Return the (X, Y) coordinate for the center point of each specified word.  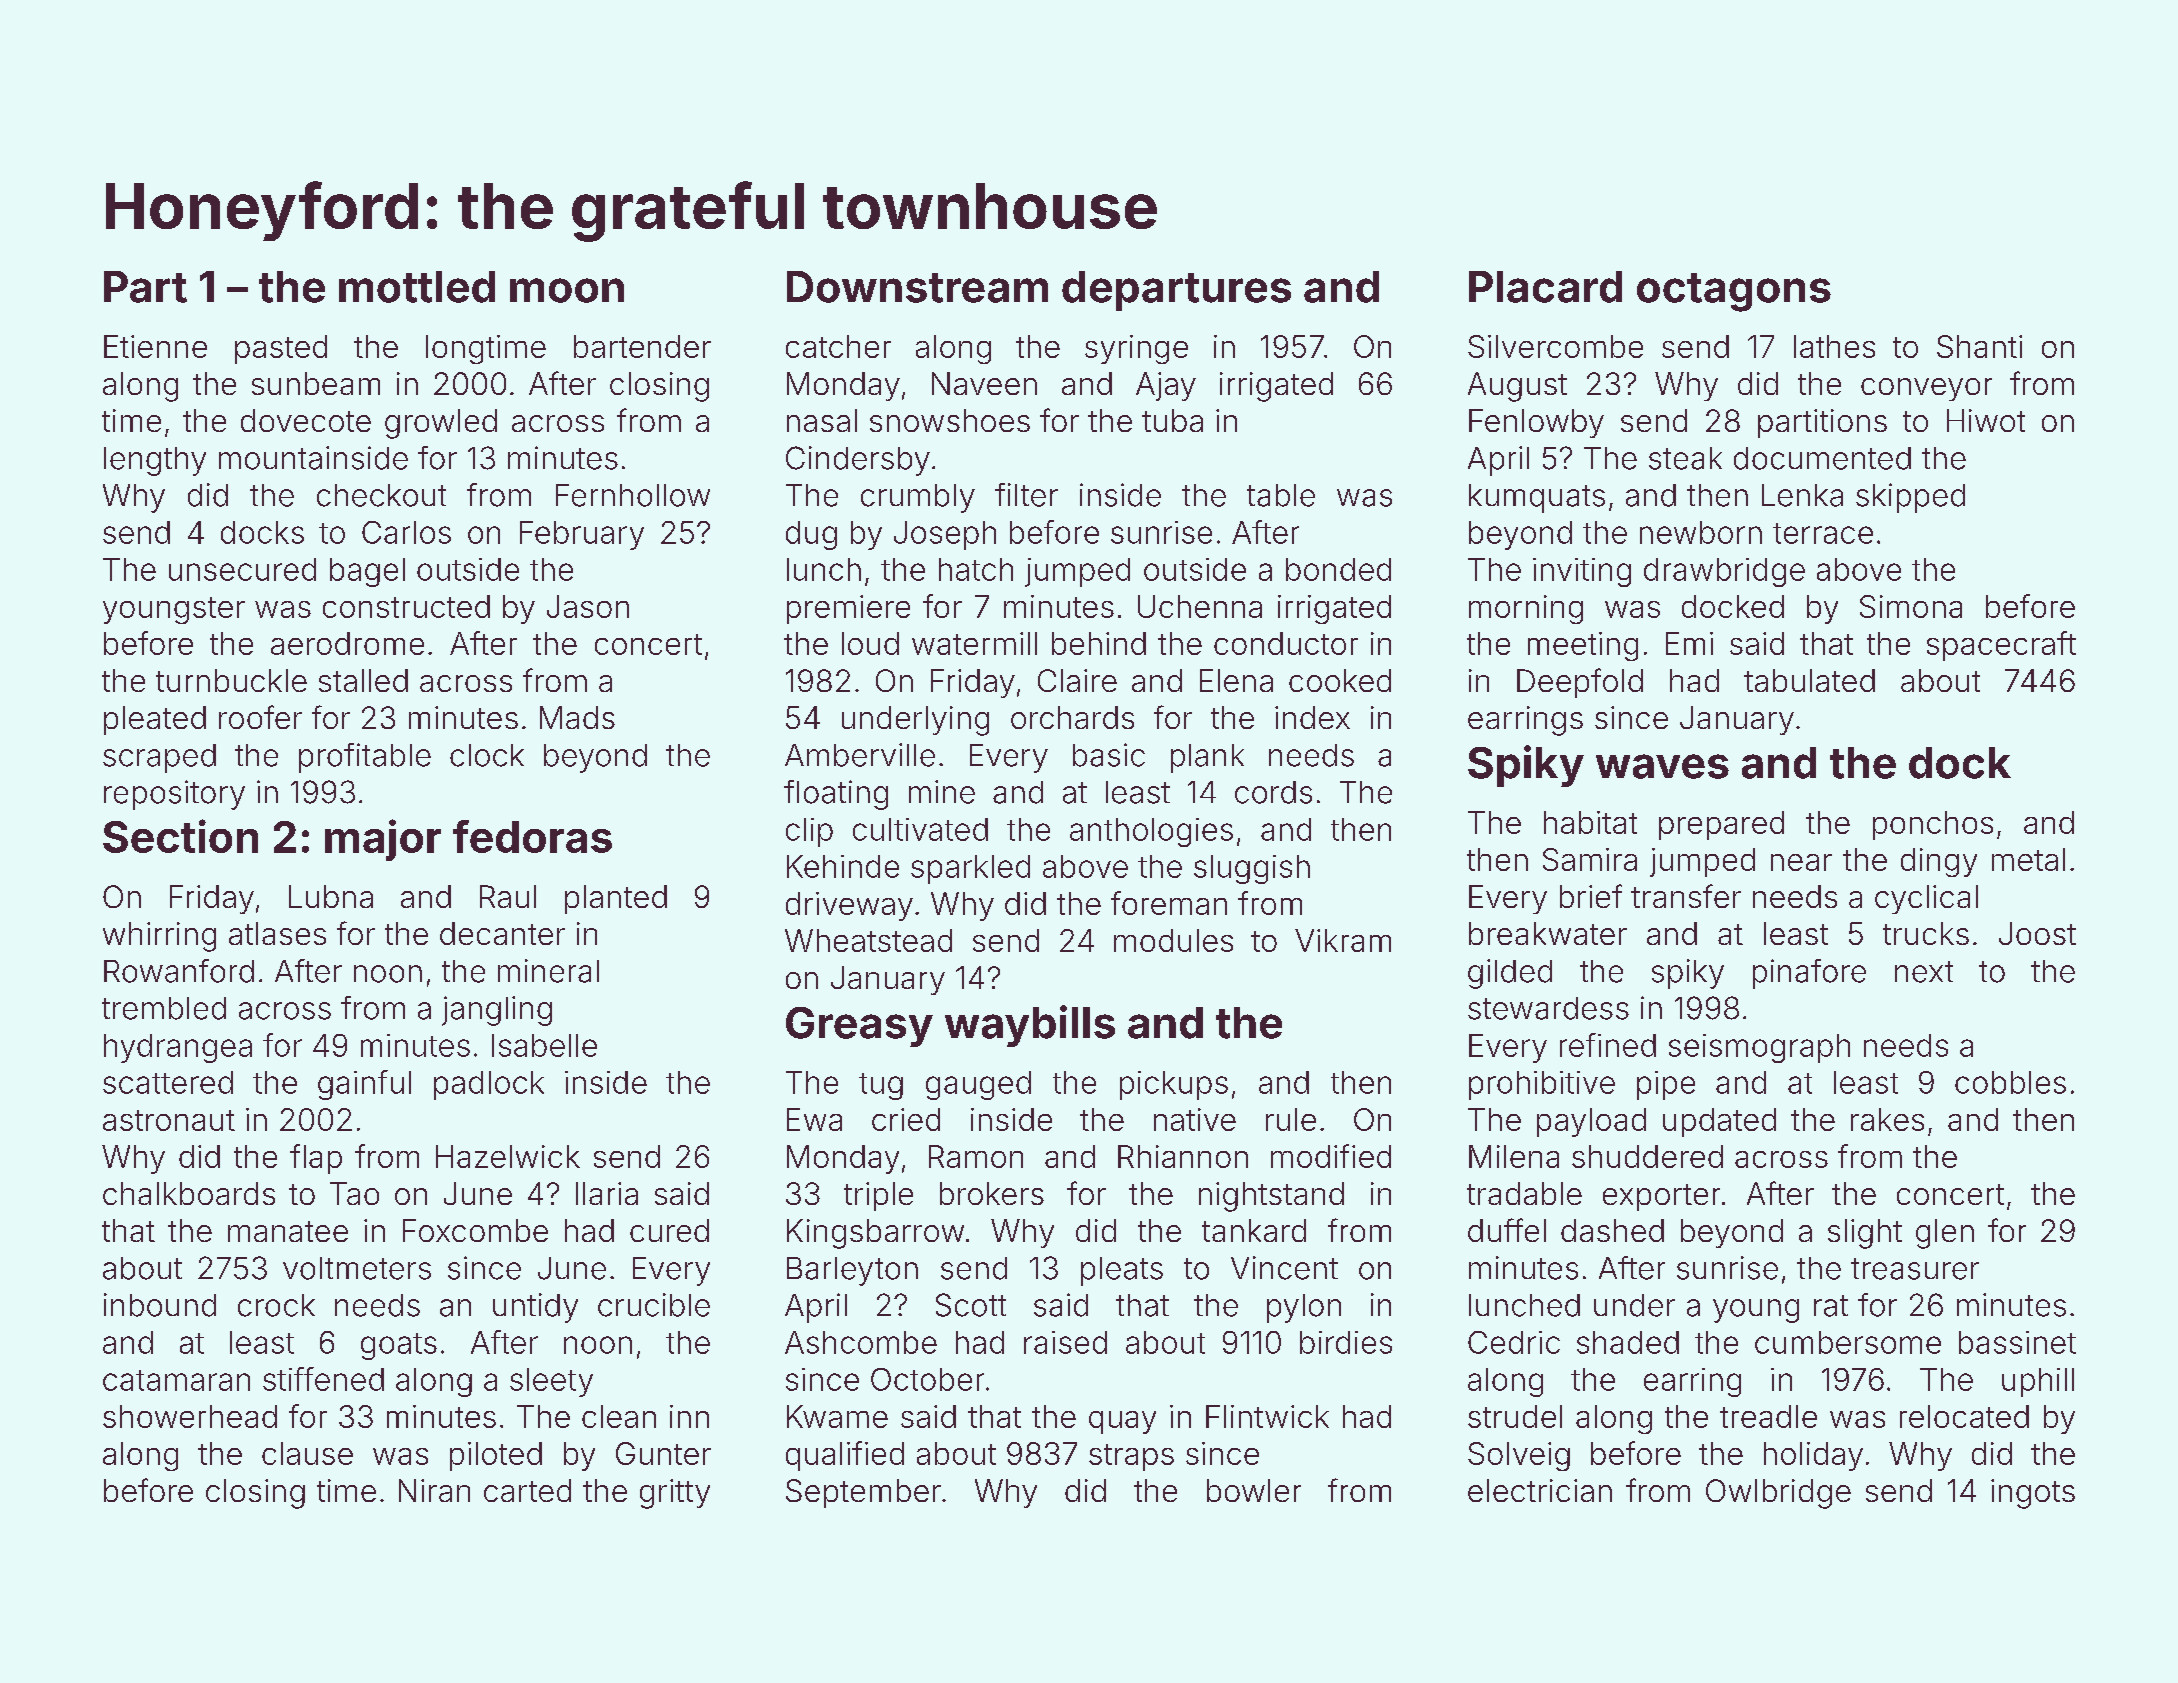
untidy (535, 1308)
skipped (1910, 498)
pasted (281, 349)
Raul (508, 896)
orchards (1072, 717)
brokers (992, 1193)
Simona (1911, 606)
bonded (1338, 569)
